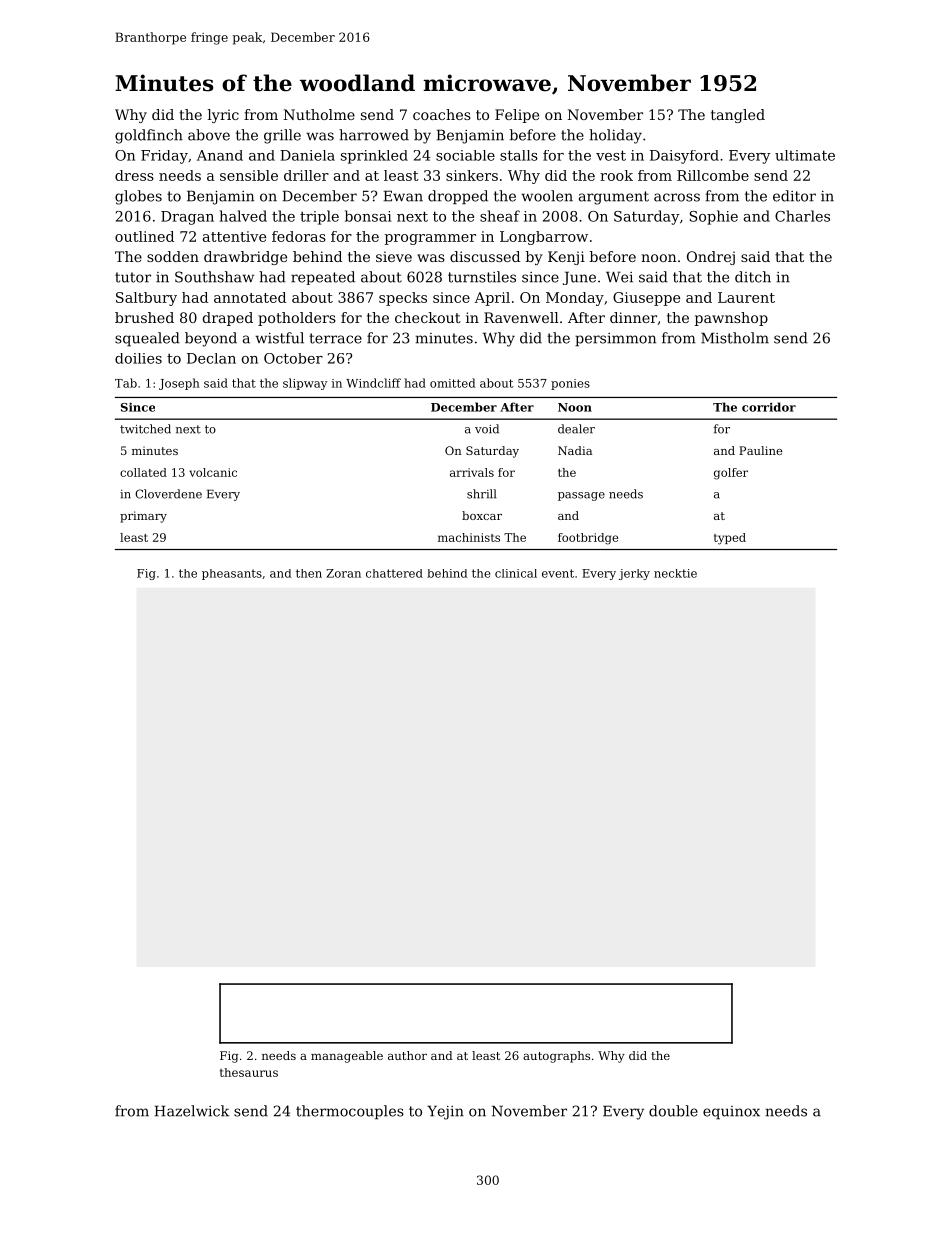 The image size is (952, 1233). What do you see at coordinates (570, 384) in the image?
I see `ponies` at bounding box center [570, 384].
